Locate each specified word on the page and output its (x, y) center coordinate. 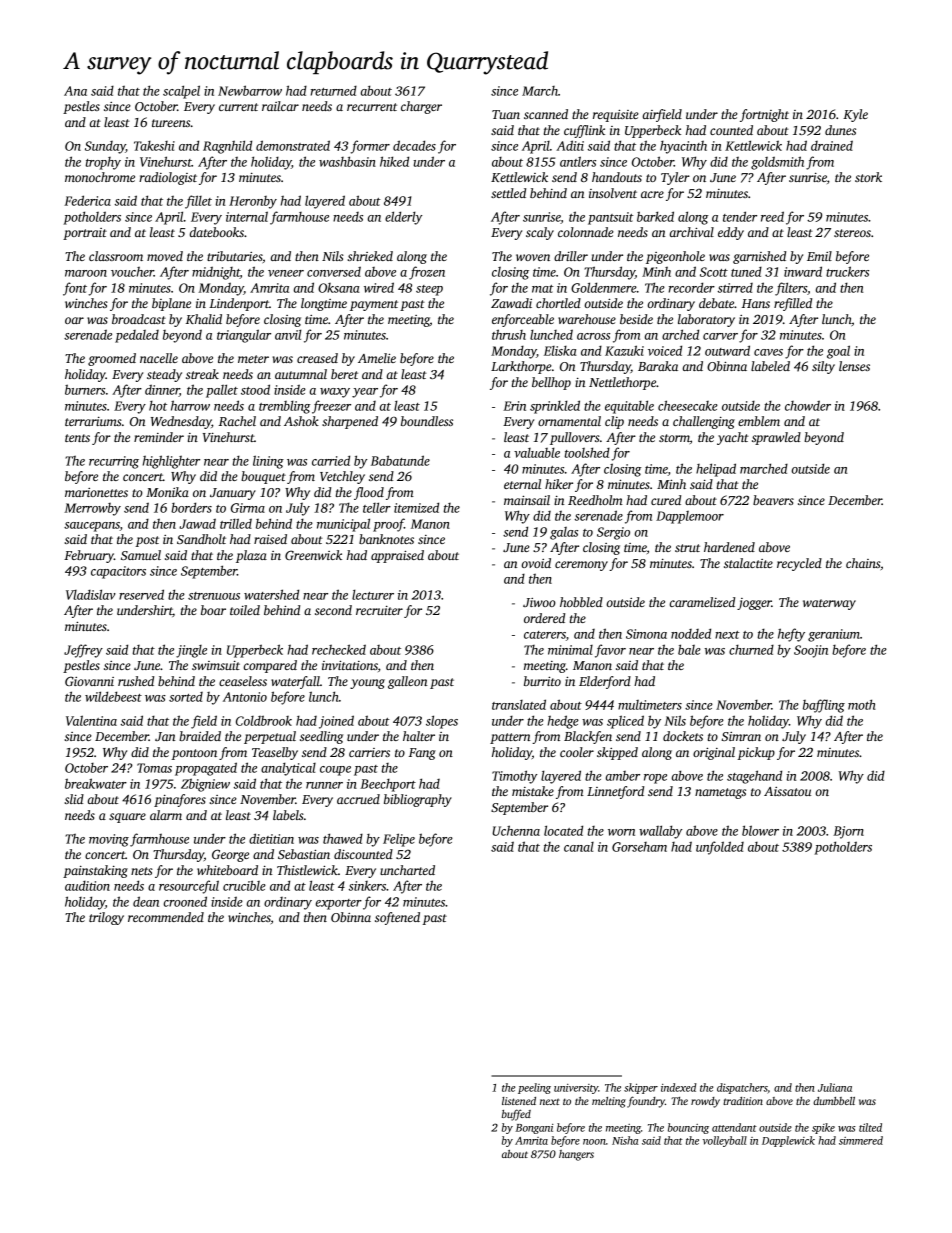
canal (579, 847)
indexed (678, 1087)
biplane (171, 304)
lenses (854, 366)
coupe (335, 771)
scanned (546, 114)
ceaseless (243, 681)
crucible (244, 885)
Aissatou (787, 791)
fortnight (764, 115)
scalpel (181, 92)
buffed (516, 1115)
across (593, 336)
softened (397, 918)
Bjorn (848, 832)
